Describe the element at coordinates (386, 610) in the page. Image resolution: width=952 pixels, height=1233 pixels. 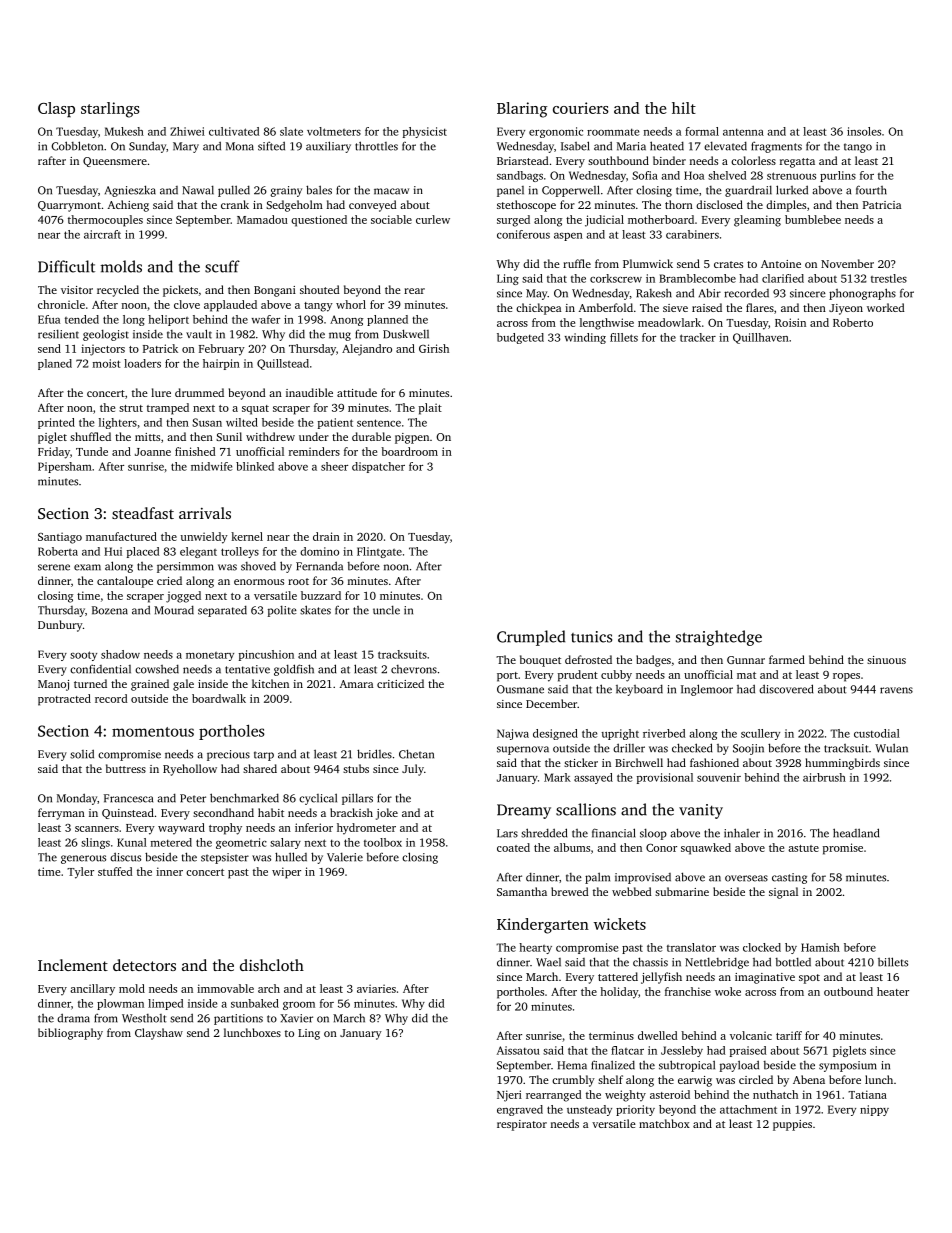
I see `uncle` at that location.
